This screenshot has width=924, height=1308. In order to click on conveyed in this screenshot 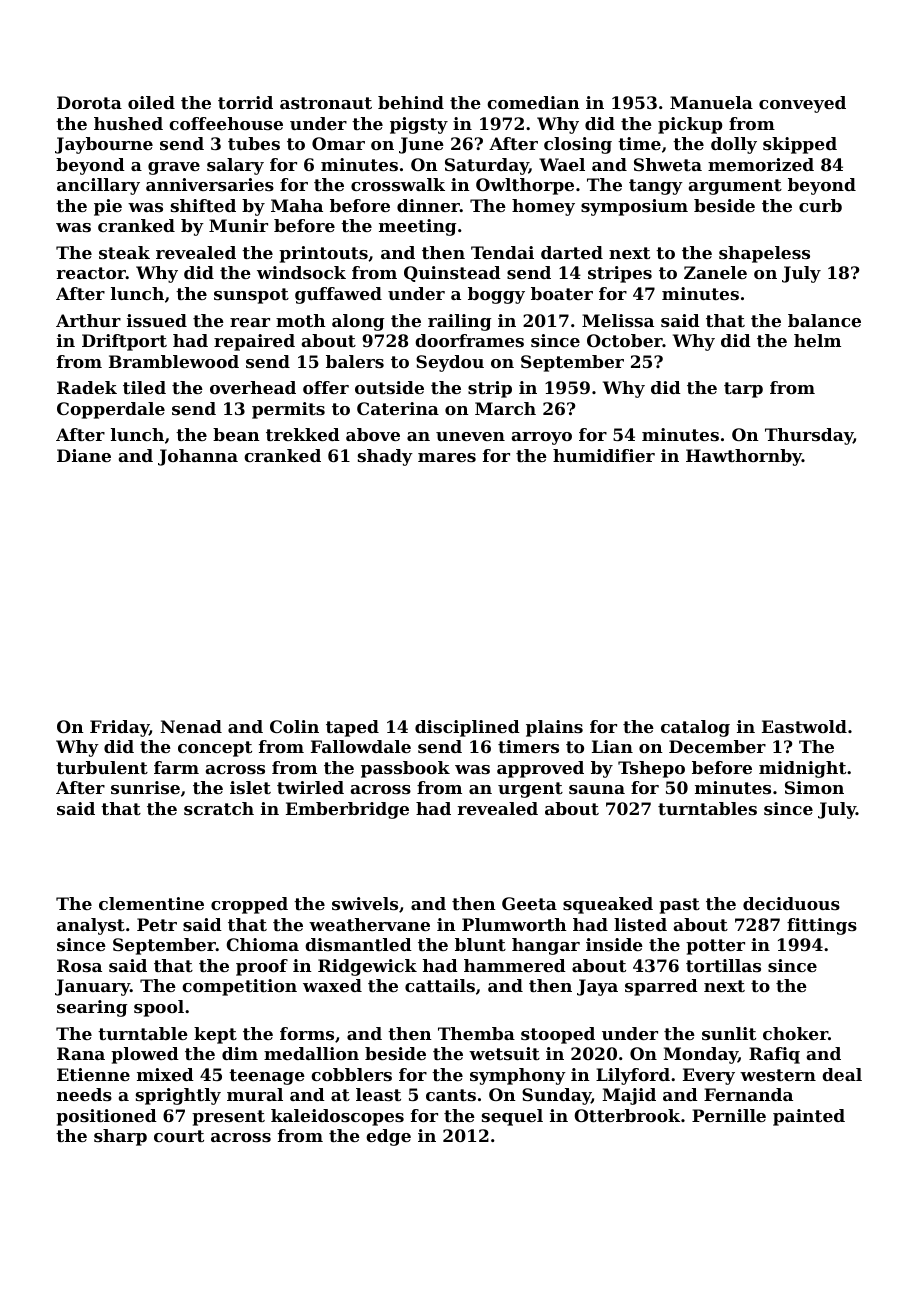, I will do `click(802, 104)`.
